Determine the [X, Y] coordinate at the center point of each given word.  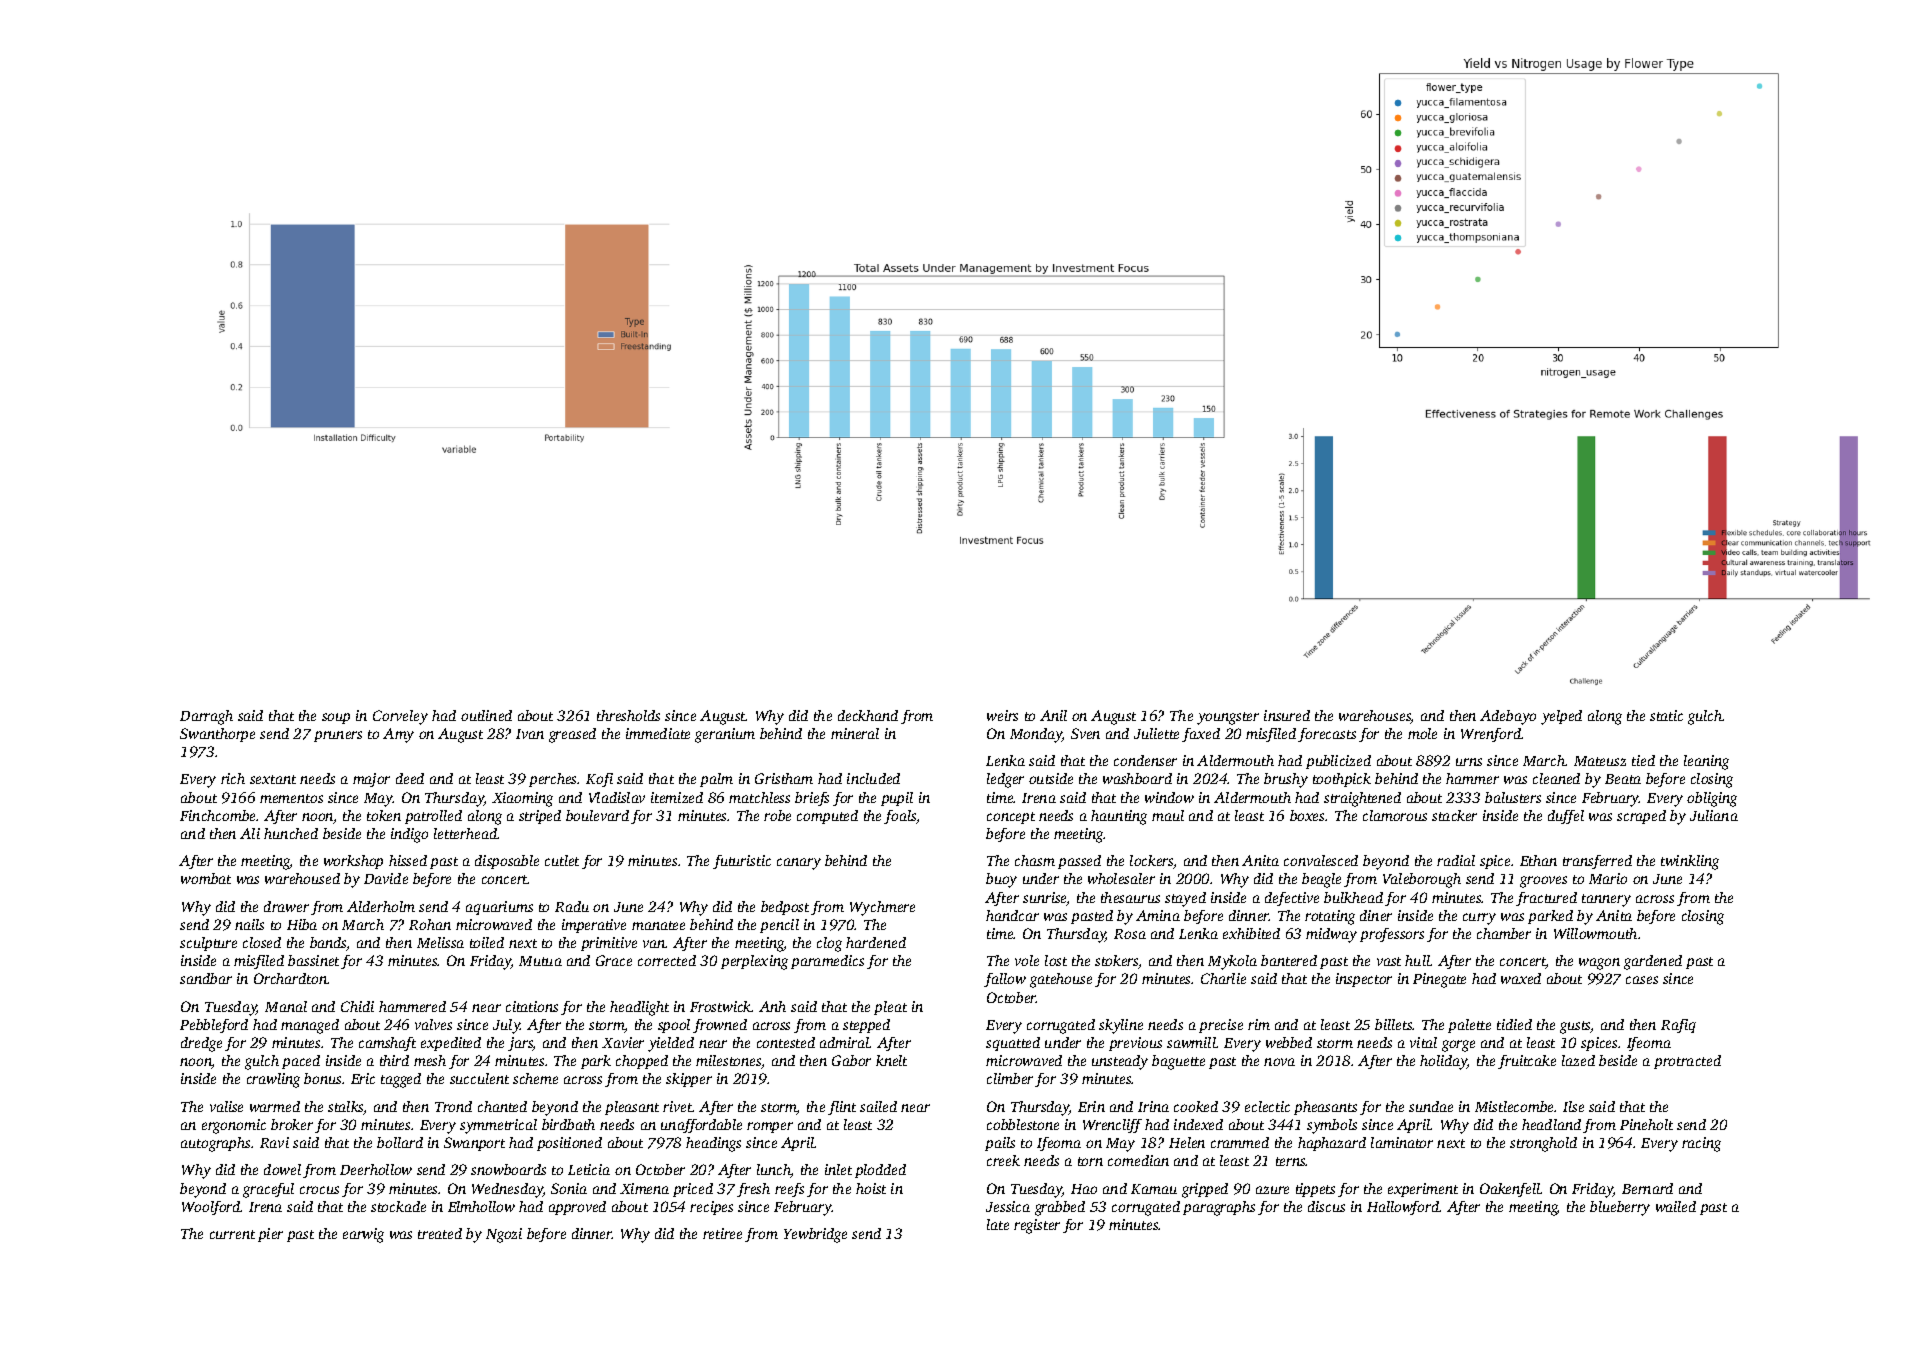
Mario [1608, 878]
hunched [291, 833]
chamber [1504, 933]
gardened [1653, 962]
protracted [1687, 1062]
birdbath [568, 1124]
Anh [772, 1006]
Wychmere [882, 908]
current [232, 1234]
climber [1010, 1078]
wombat [206, 878]
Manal [286, 1006]
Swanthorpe [217, 735]
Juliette [1156, 733]
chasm [1035, 860]
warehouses [1375, 717]
